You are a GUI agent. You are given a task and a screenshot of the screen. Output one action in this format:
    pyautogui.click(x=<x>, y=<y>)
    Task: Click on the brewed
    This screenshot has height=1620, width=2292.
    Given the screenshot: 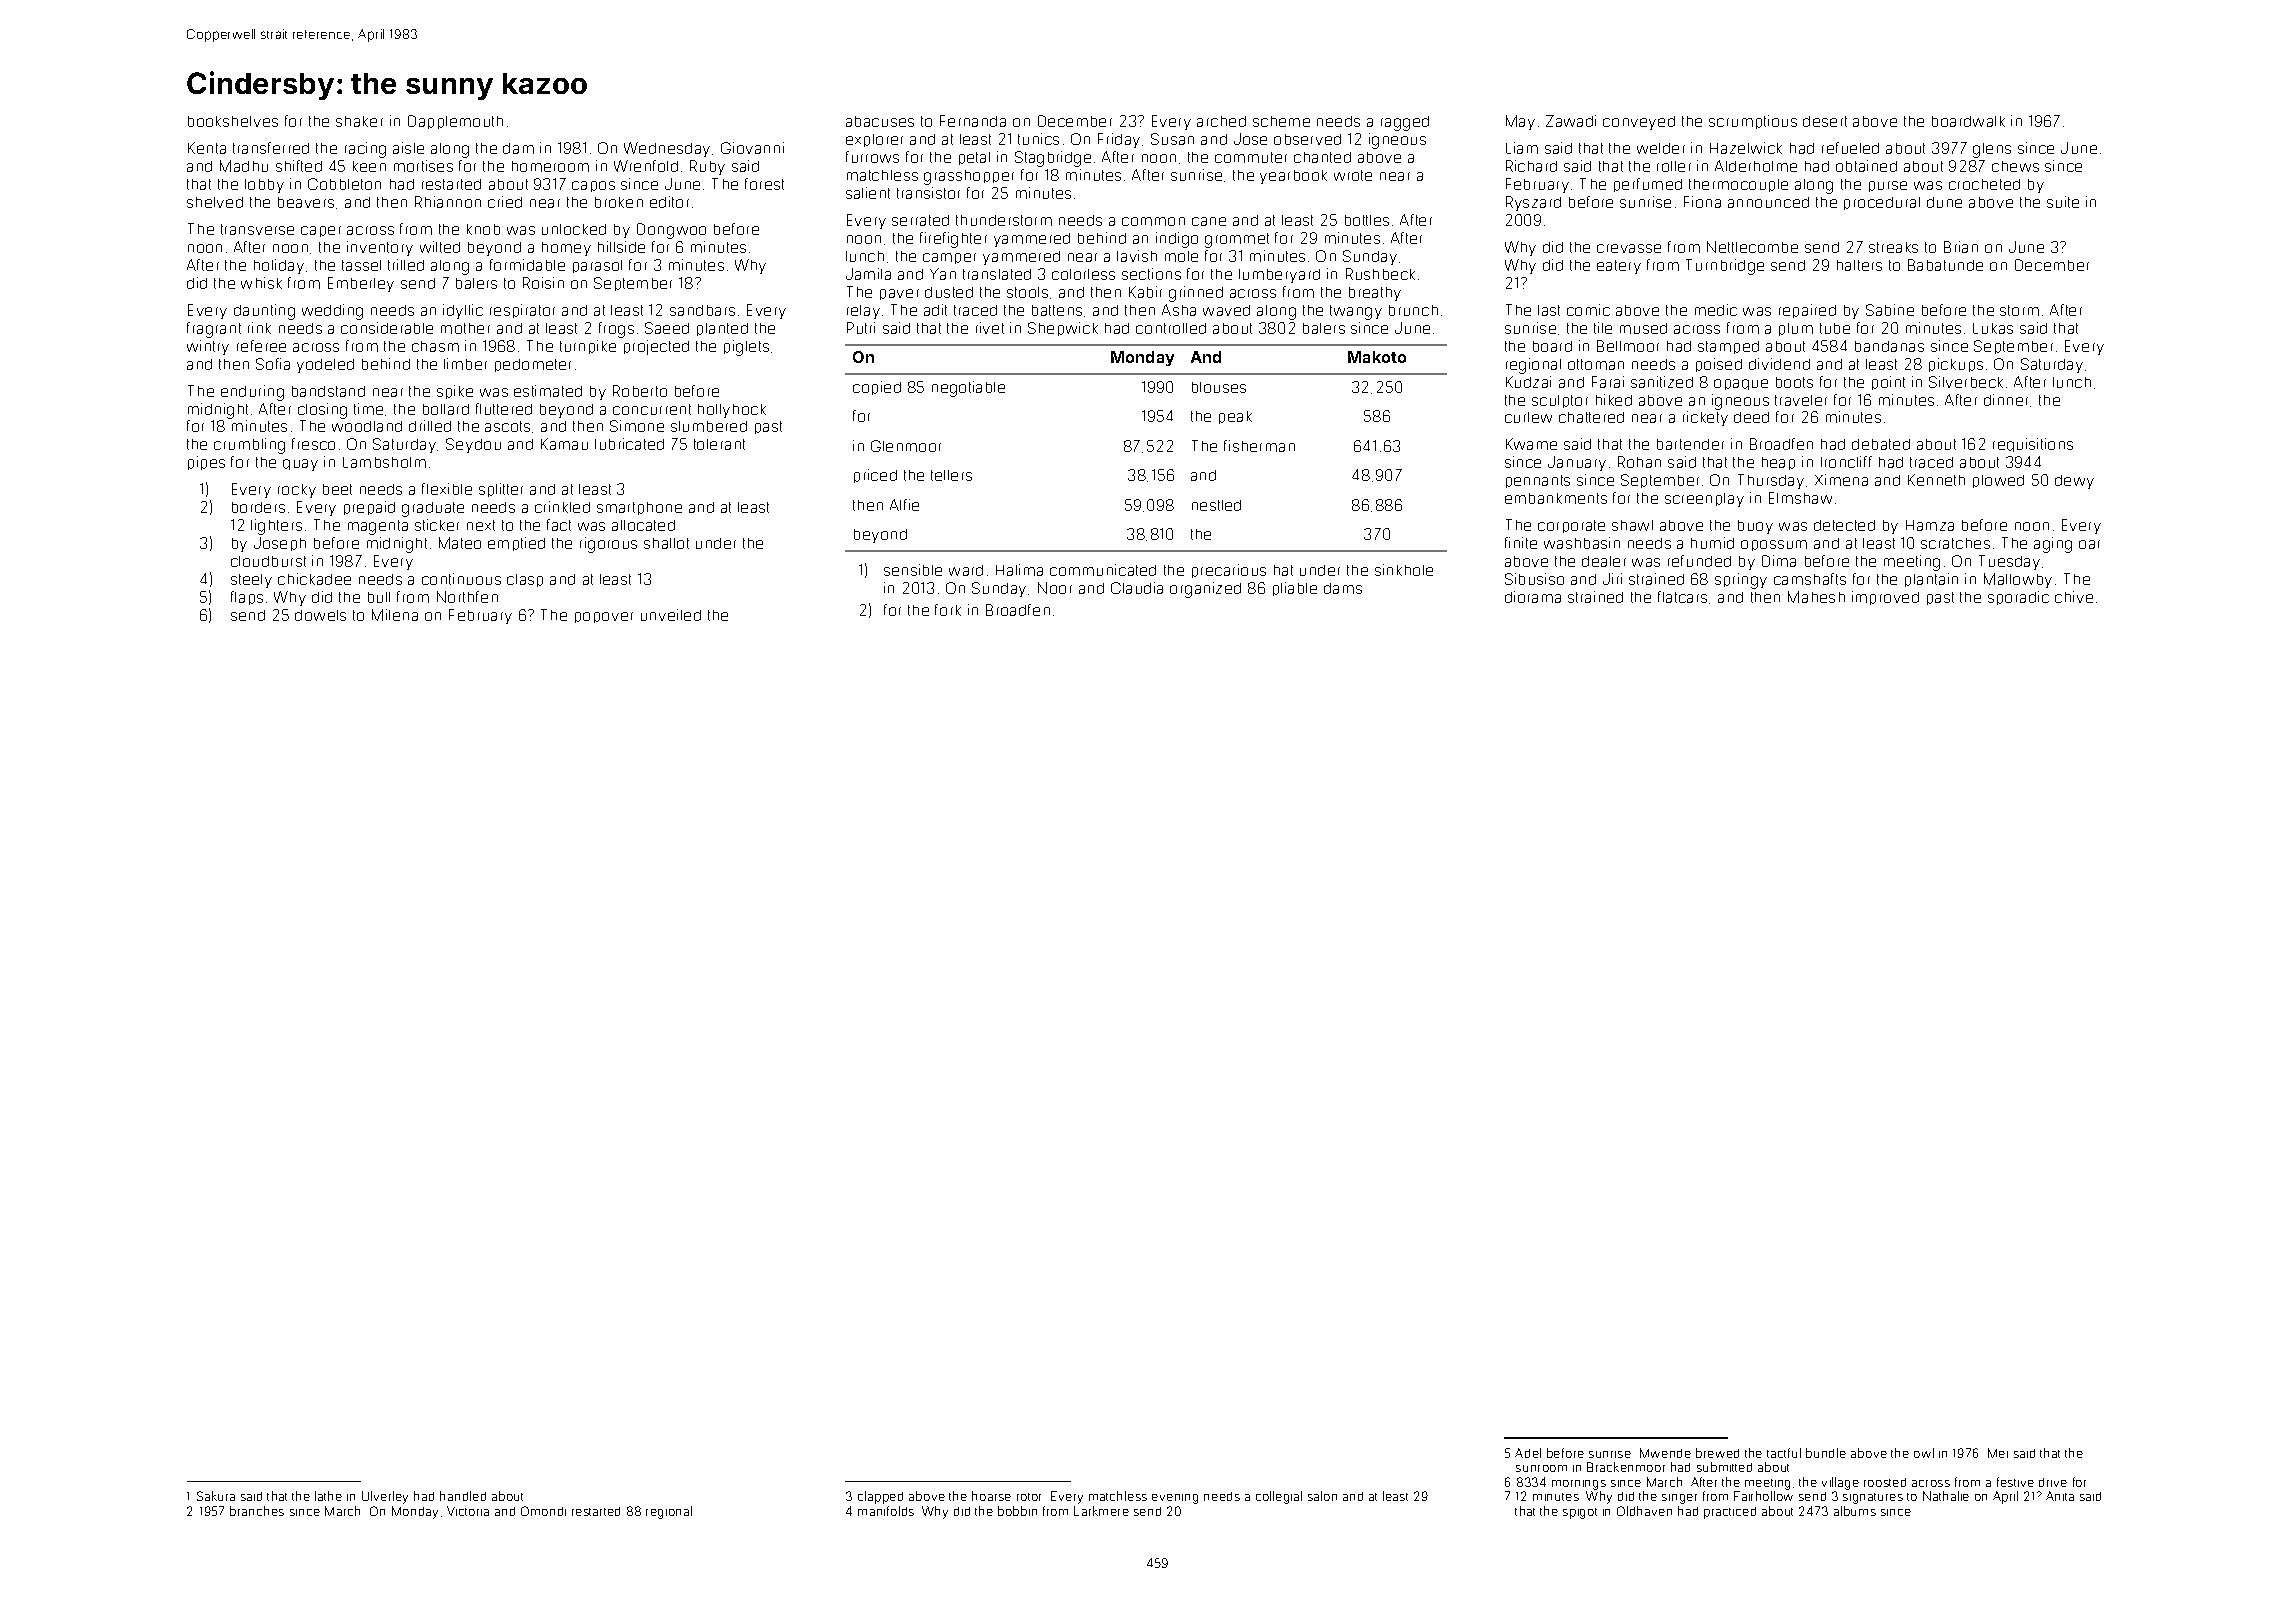 What is the action you would take?
    pyautogui.click(x=1717, y=1453)
